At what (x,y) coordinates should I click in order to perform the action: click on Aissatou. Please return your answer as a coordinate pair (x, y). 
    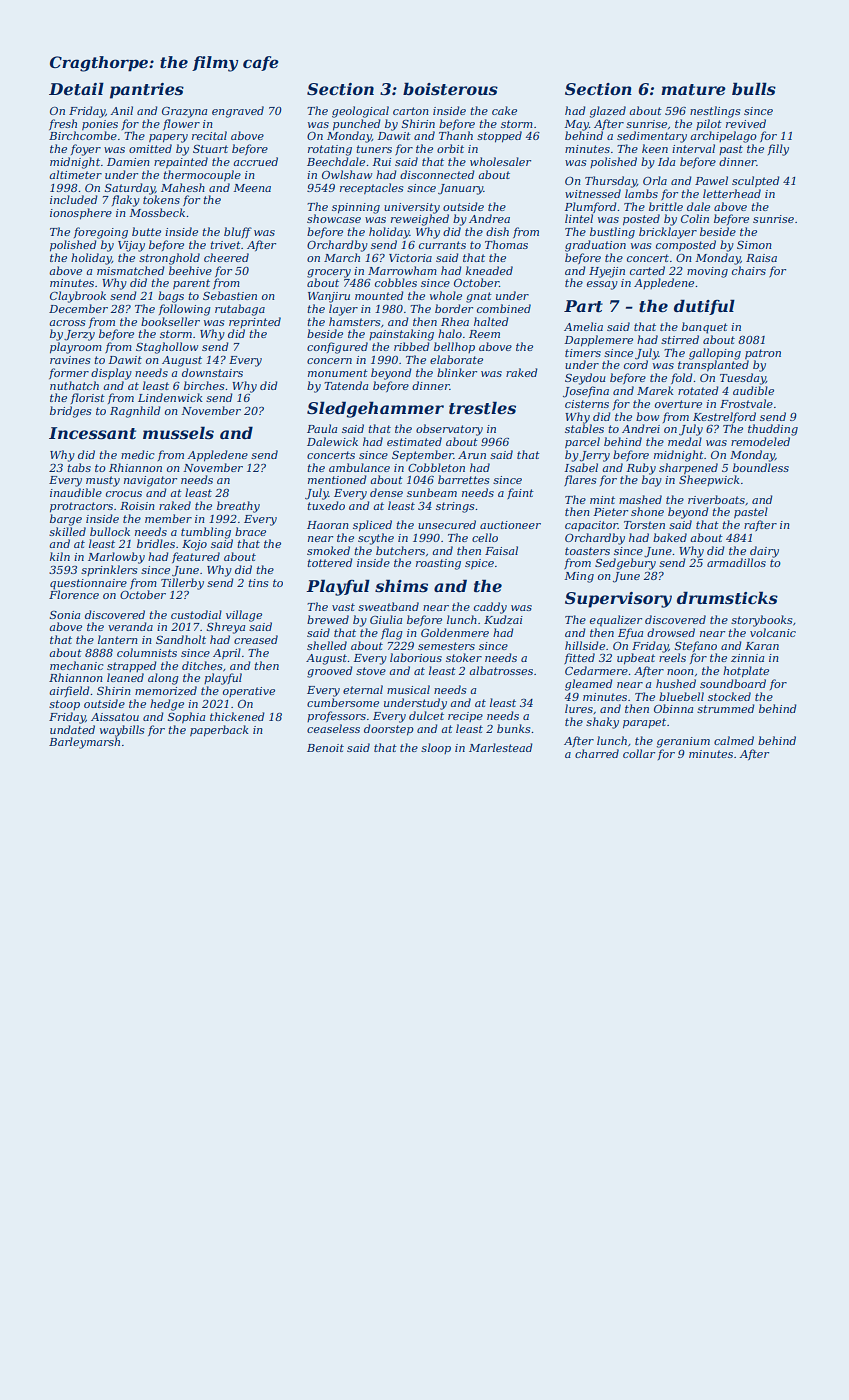
    Looking at the image, I should click on (115, 717).
